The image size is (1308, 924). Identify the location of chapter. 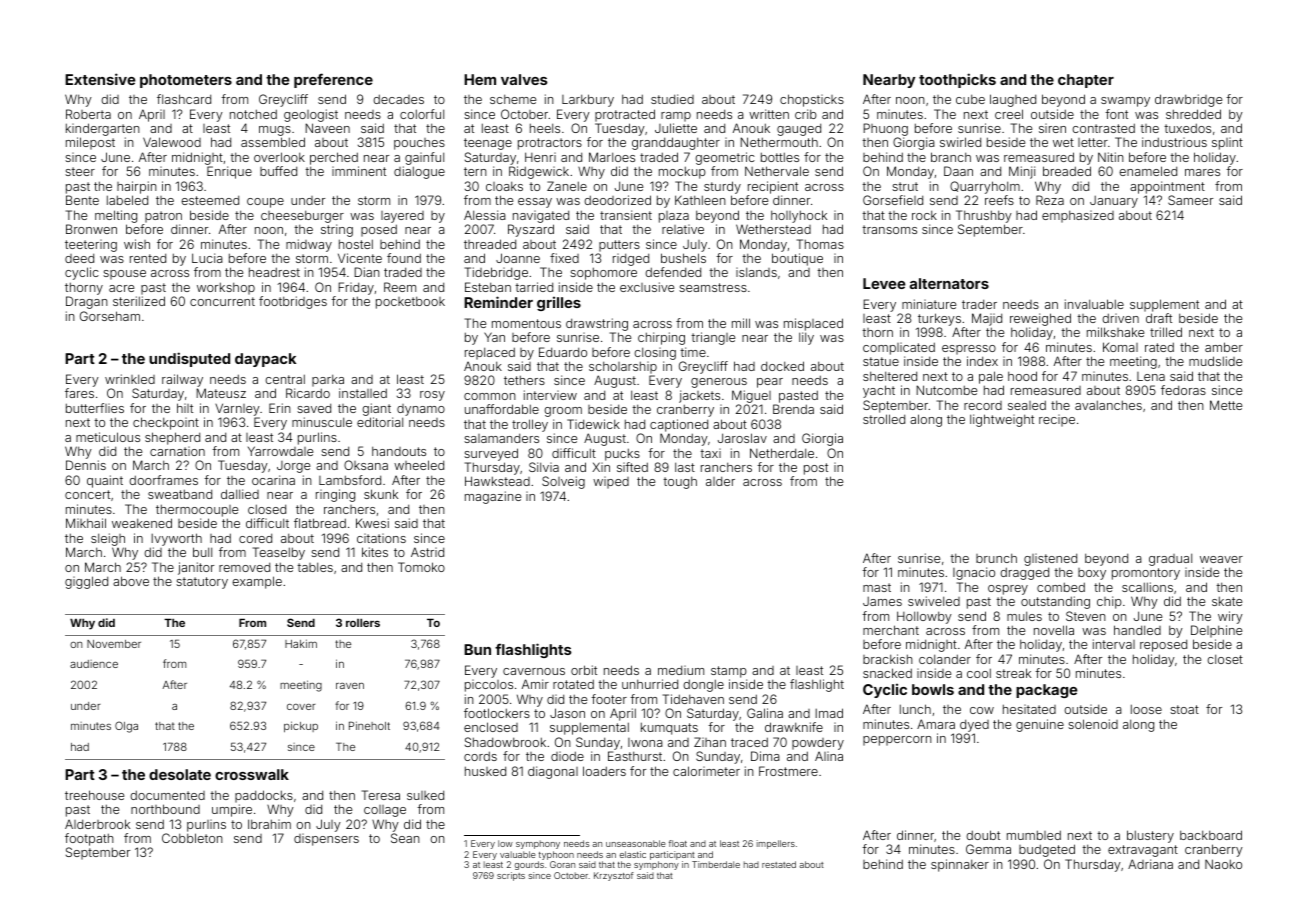
(1086, 81).
